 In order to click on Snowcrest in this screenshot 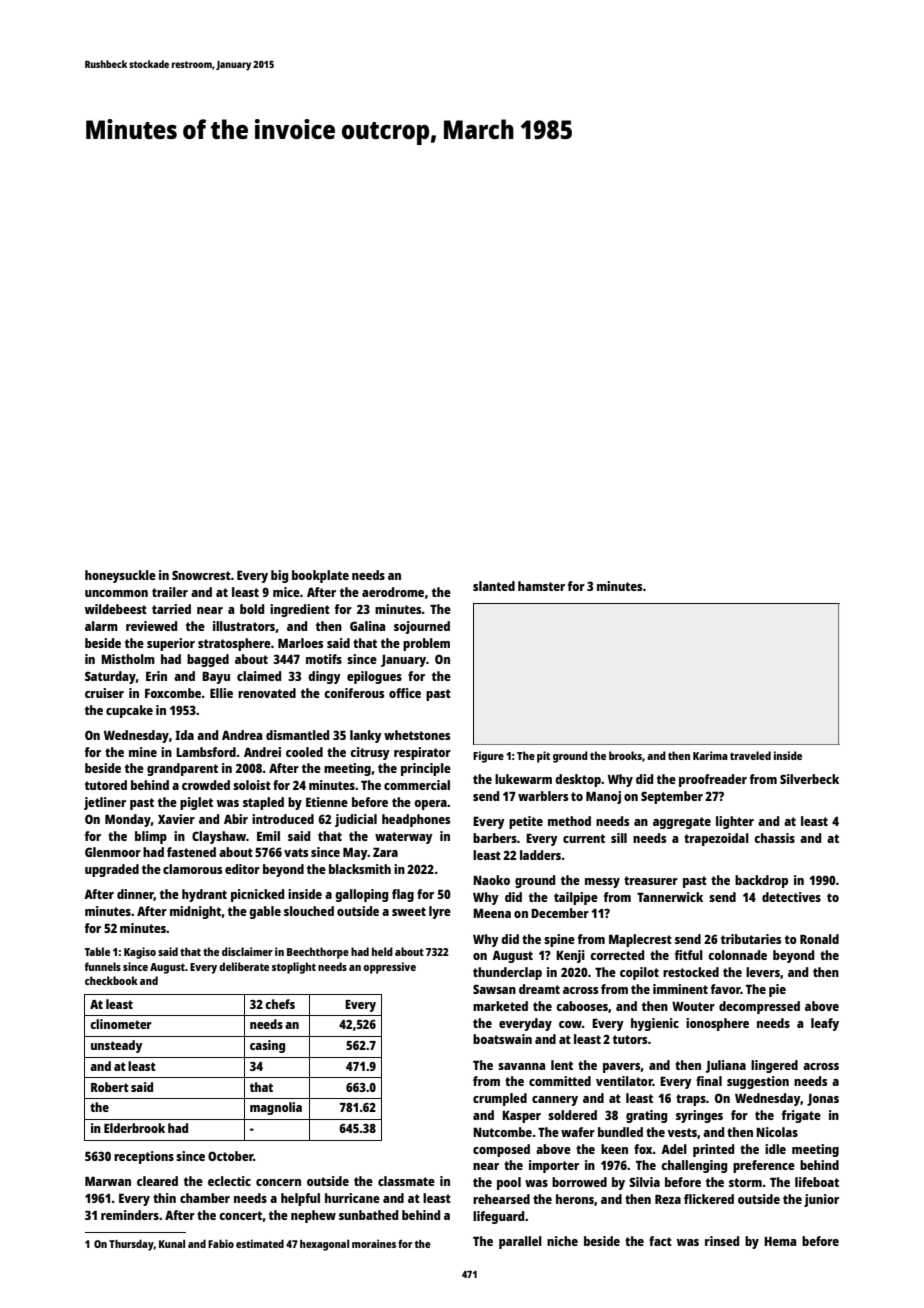, I will do `click(201, 575)`.
